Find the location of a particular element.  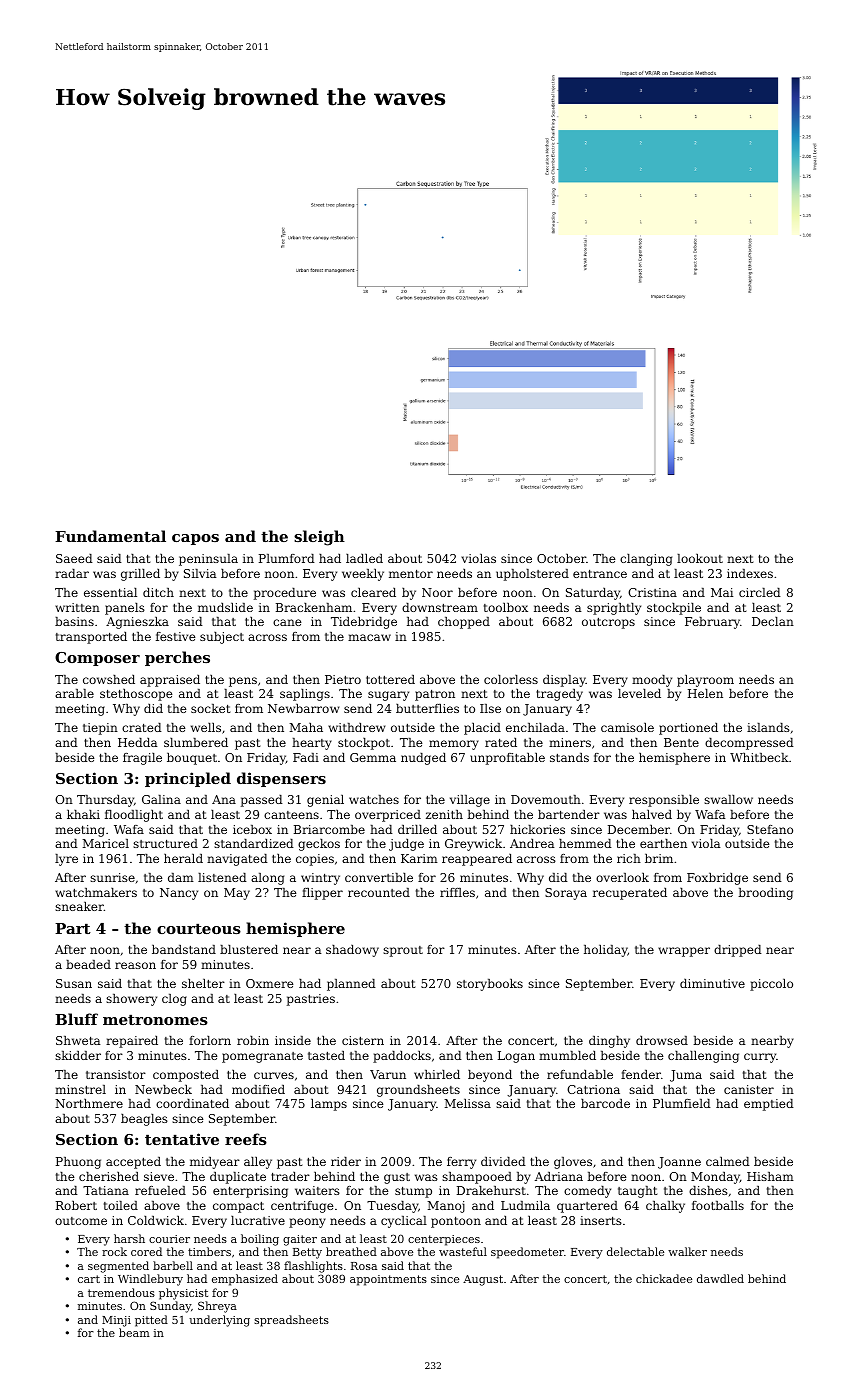

capos is located at coordinates (195, 539).
